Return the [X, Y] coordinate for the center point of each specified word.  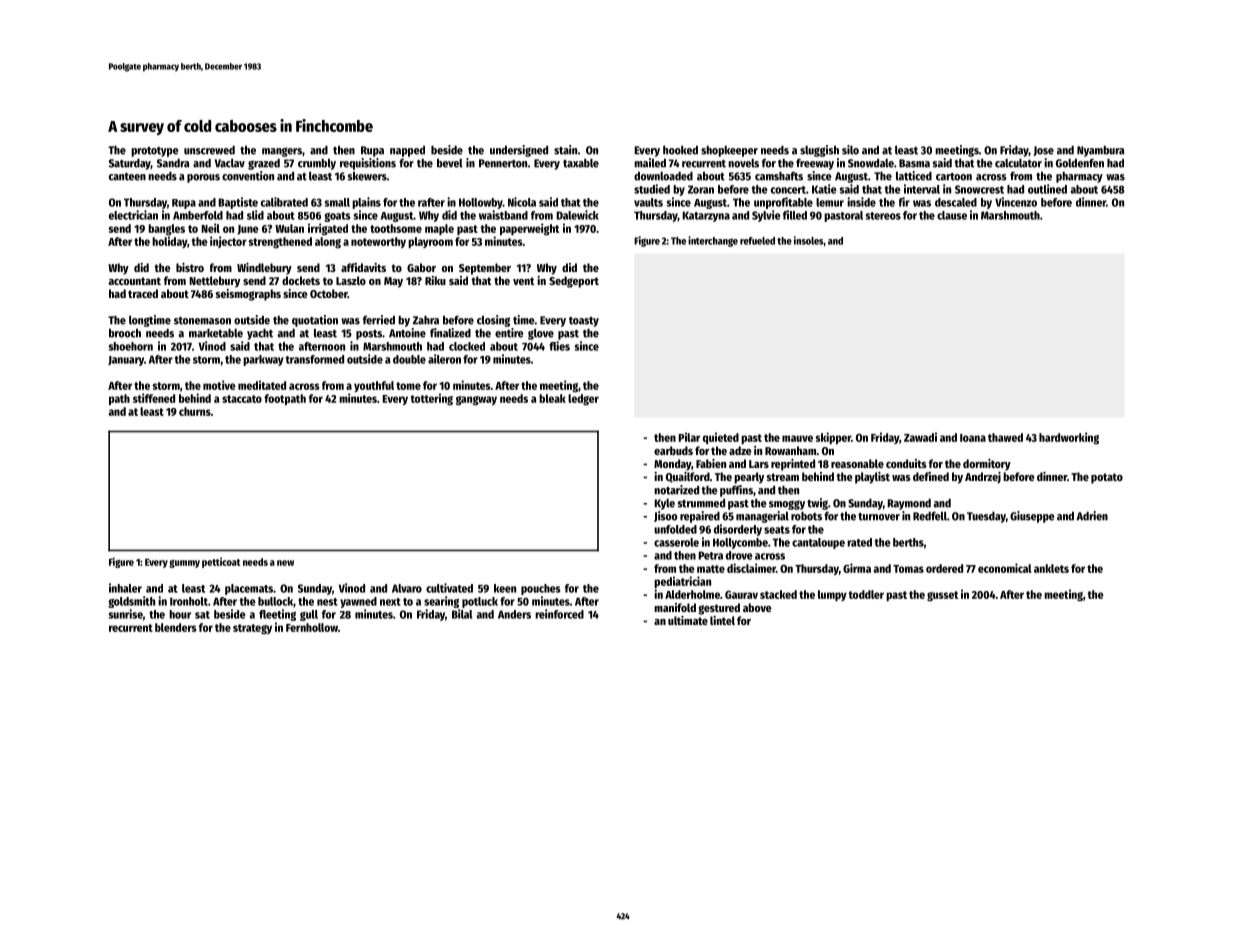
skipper [833, 438]
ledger [583, 400]
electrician [133, 215]
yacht [260, 334]
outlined [1047, 189]
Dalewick [577, 215]
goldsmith [131, 602]
